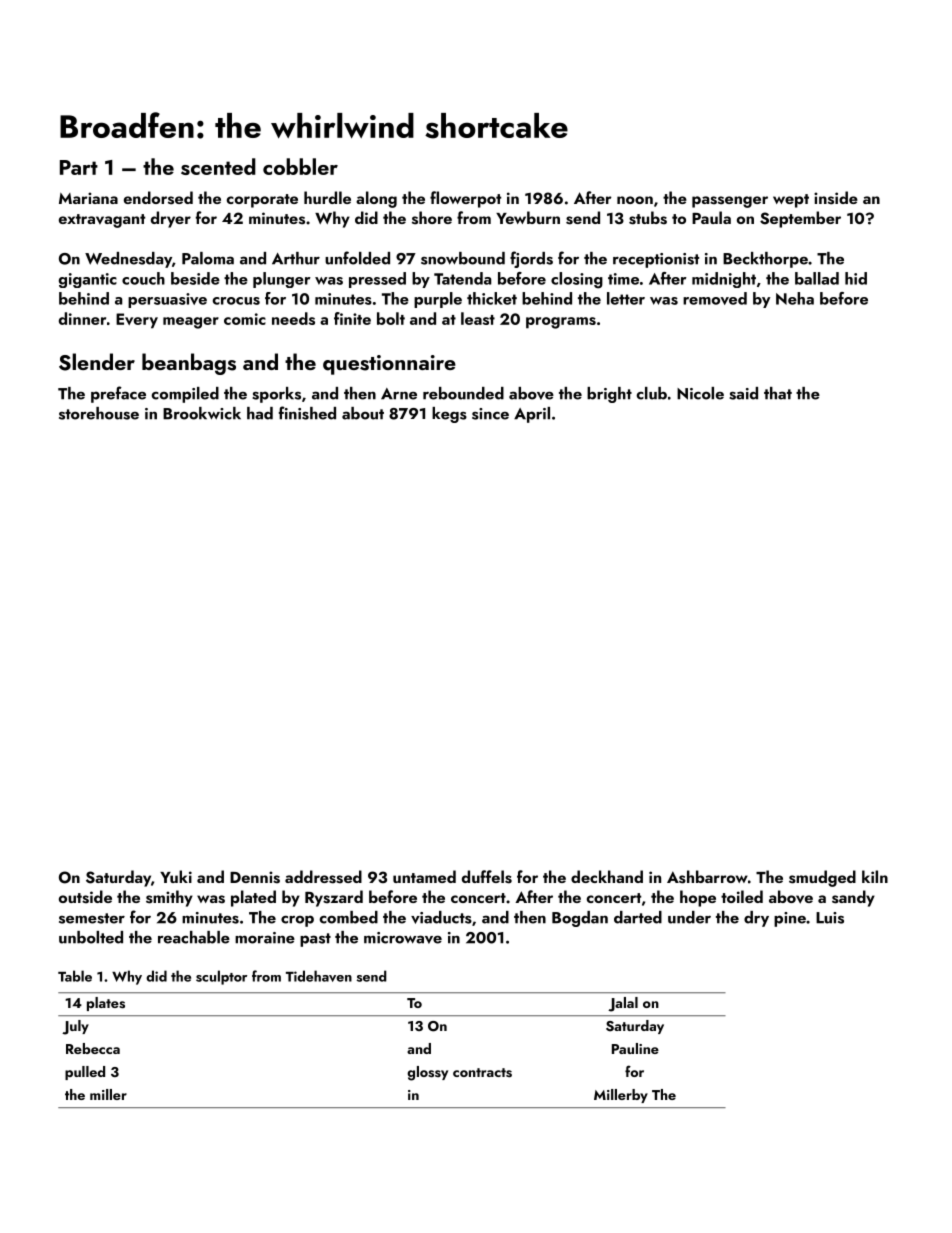  Describe the element at coordinates (856, 278) in the screenshot. I see `hid` at that location.
